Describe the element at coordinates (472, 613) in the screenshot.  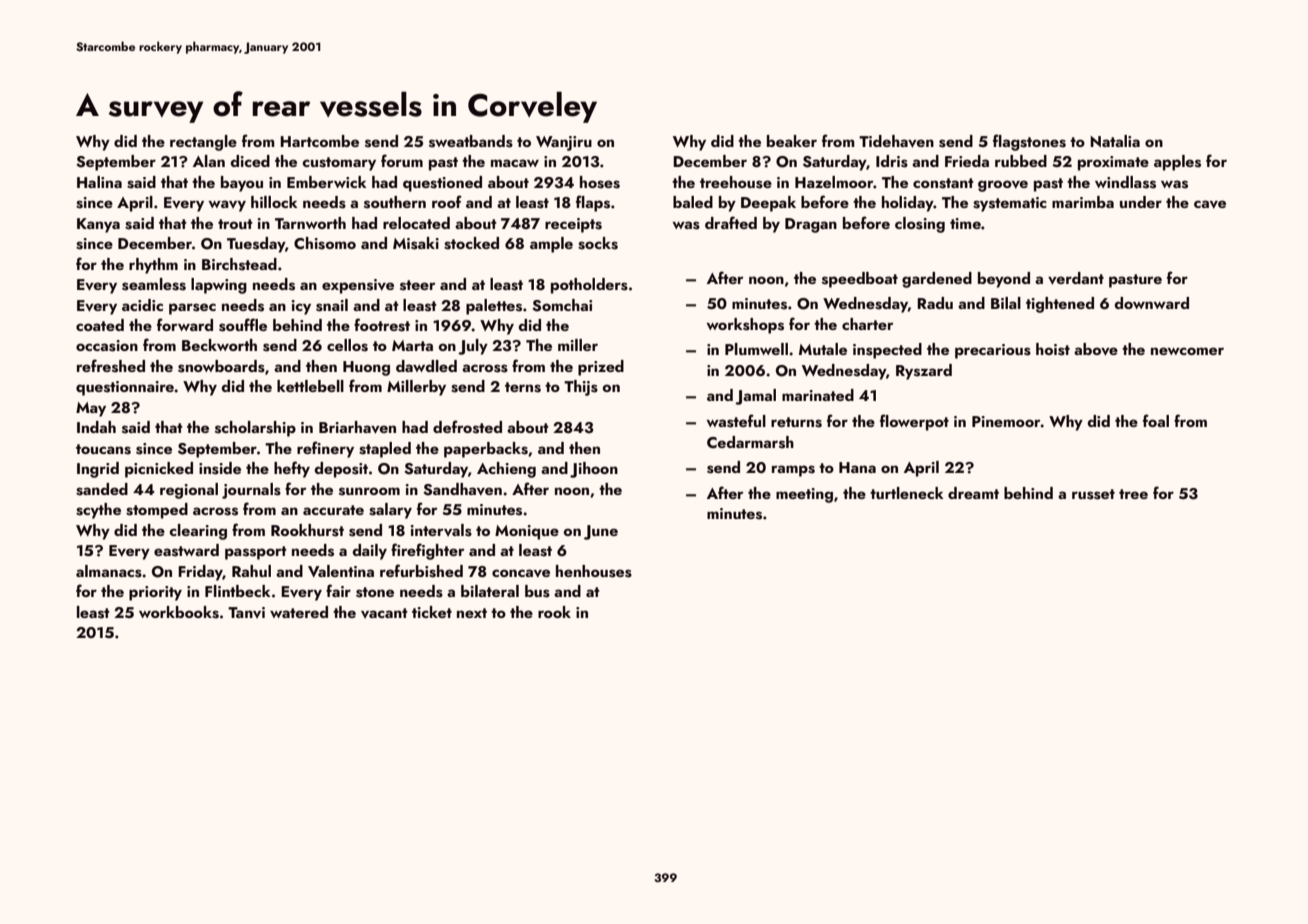
I see `next` at that location.
